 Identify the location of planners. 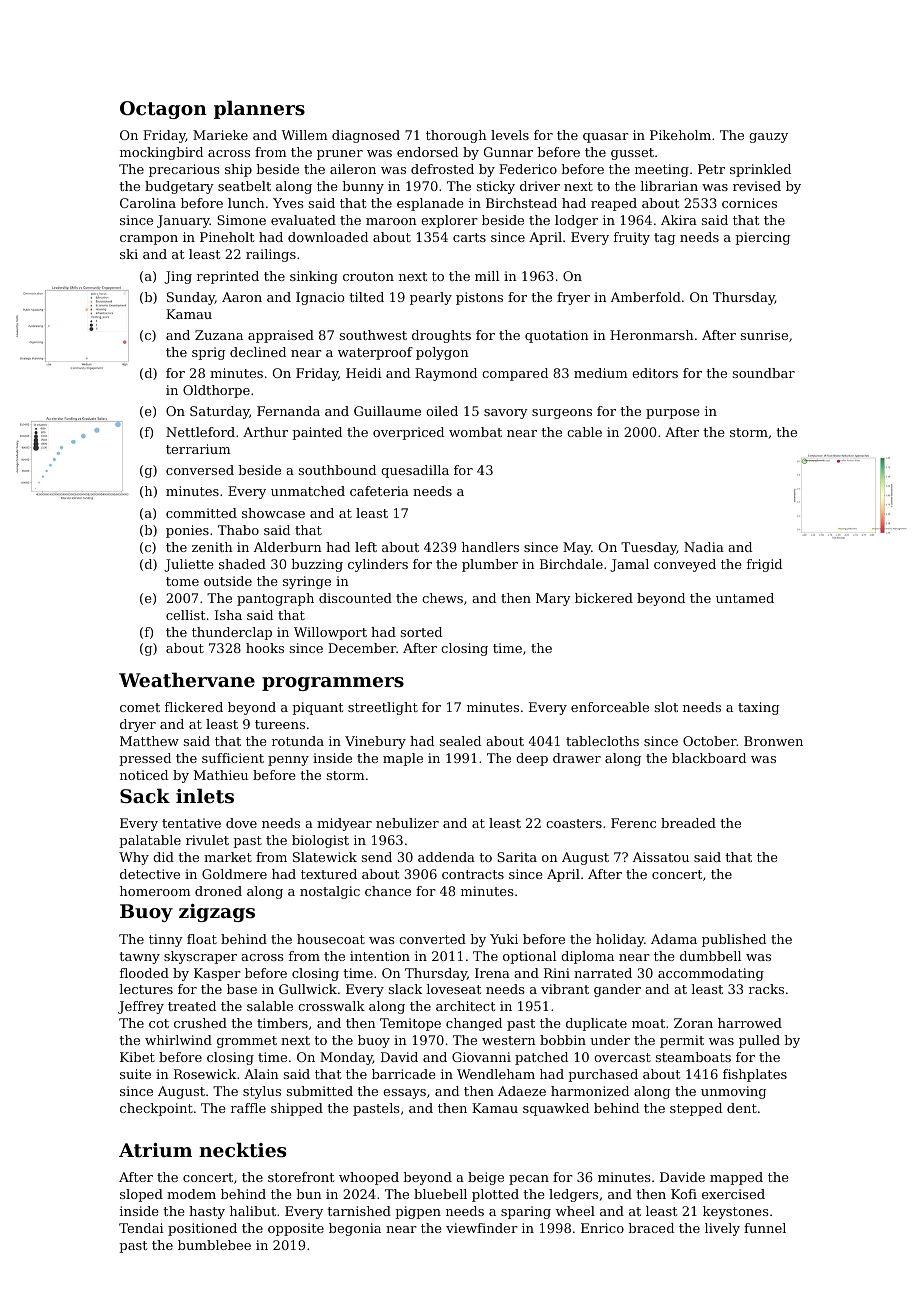
(259, 109).
